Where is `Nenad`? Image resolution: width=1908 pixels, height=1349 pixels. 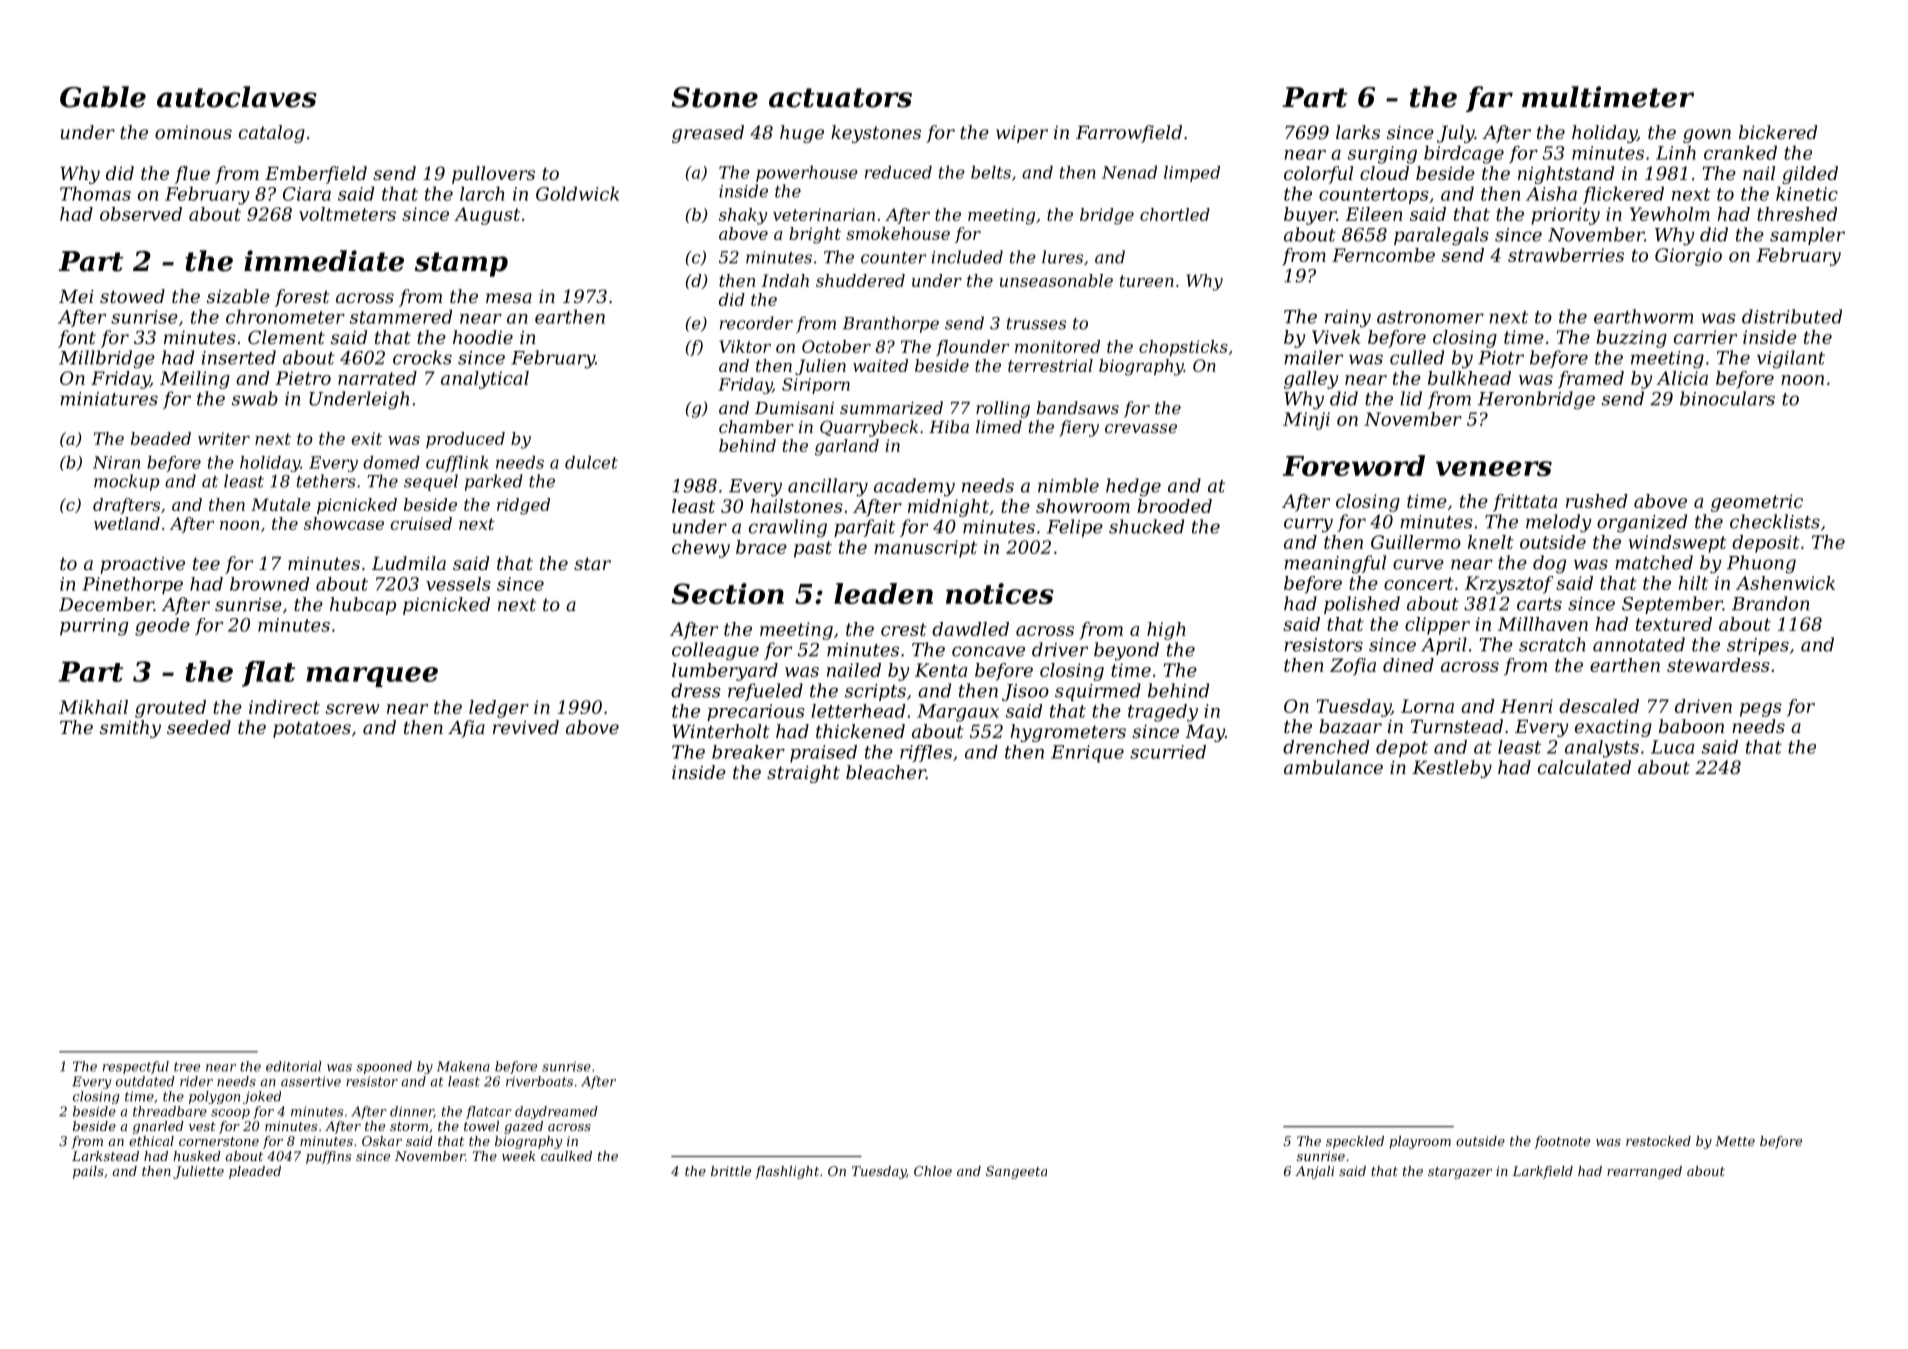 Nenad is located at coordinates (1129, 172).
